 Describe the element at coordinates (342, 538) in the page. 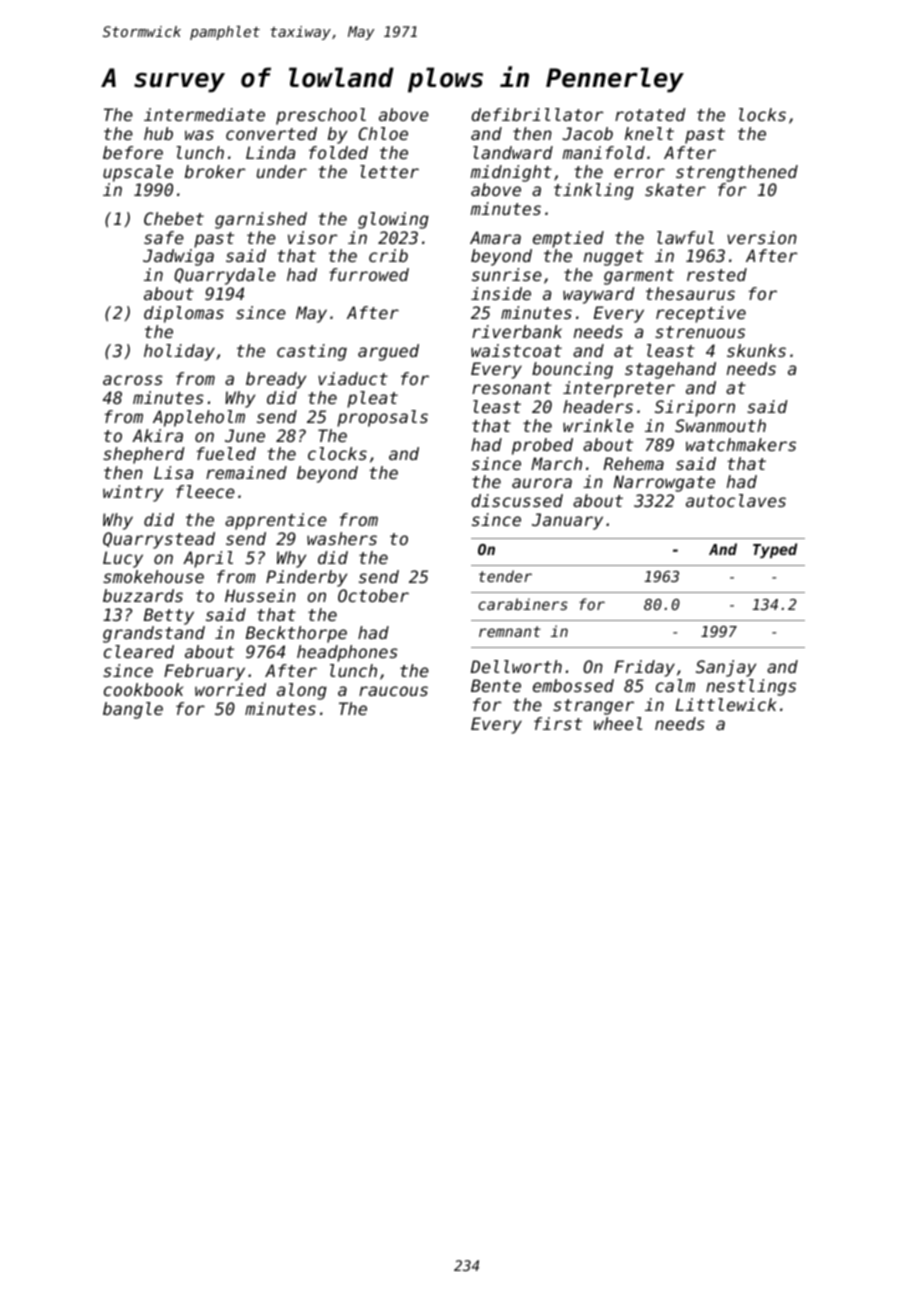

I see `washers` at that location.
